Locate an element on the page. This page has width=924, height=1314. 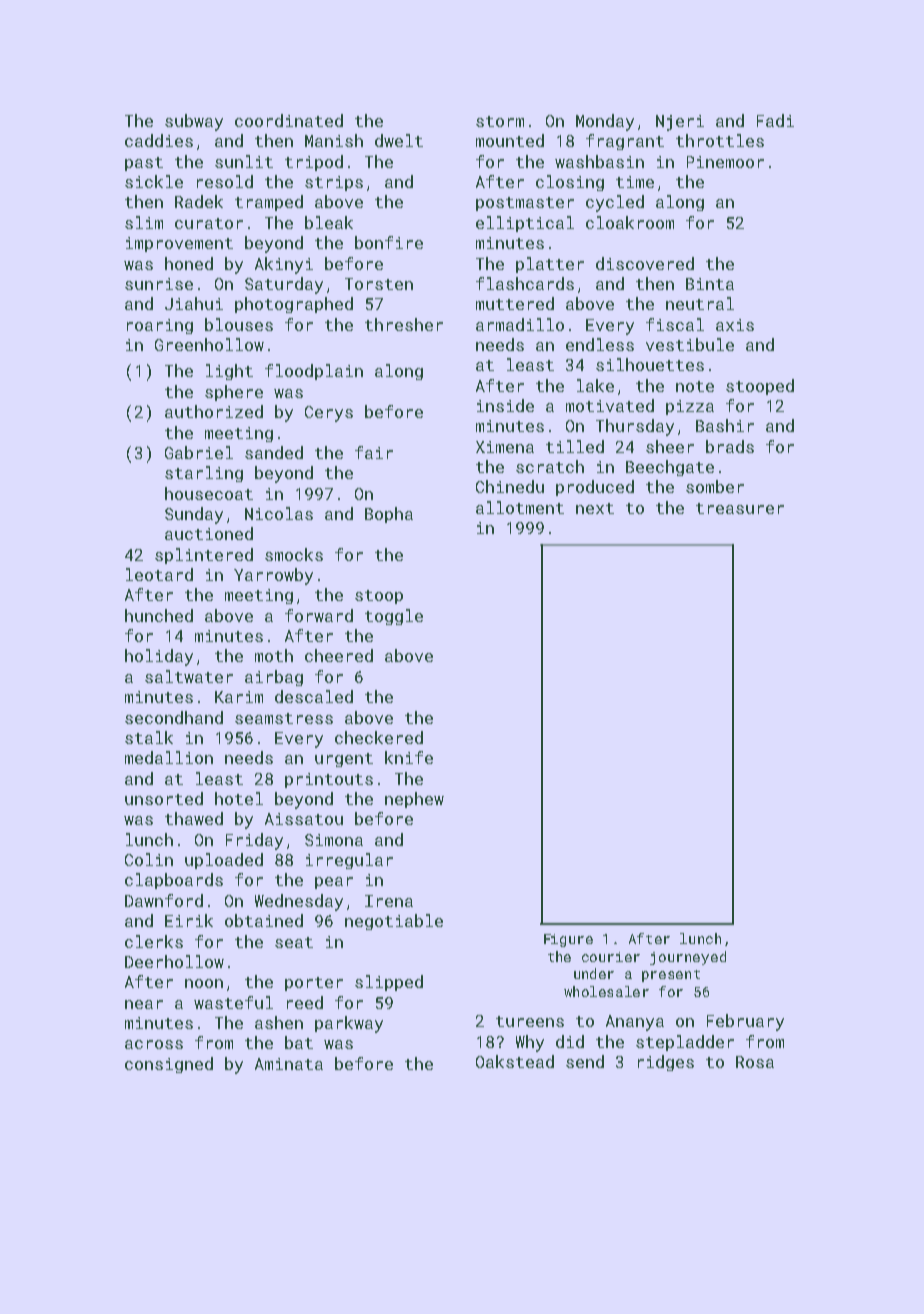
journeyed is located at coordinates (688, 958).
